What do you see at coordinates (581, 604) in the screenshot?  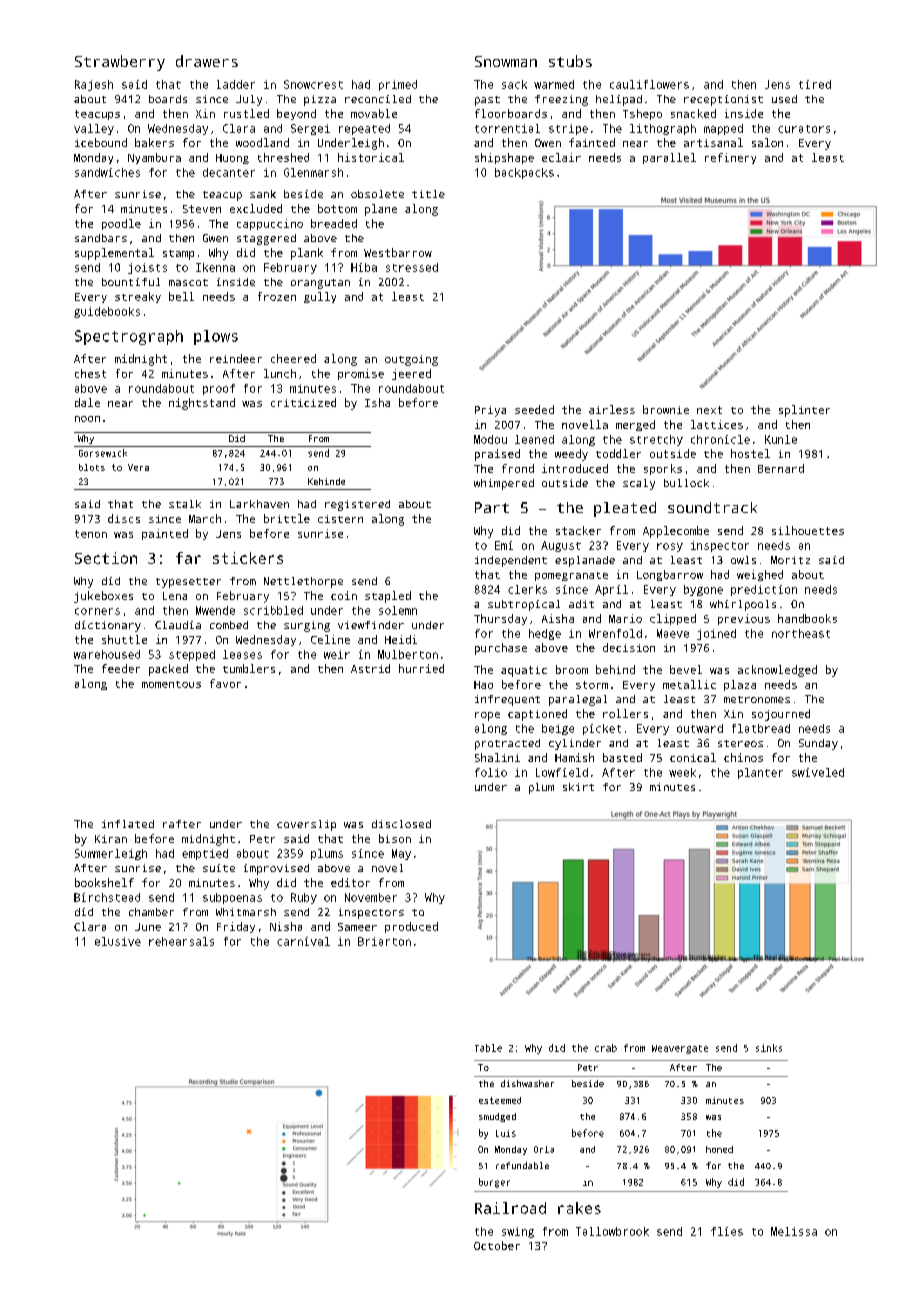 I see `adit` at bounding box center [581, 604].
